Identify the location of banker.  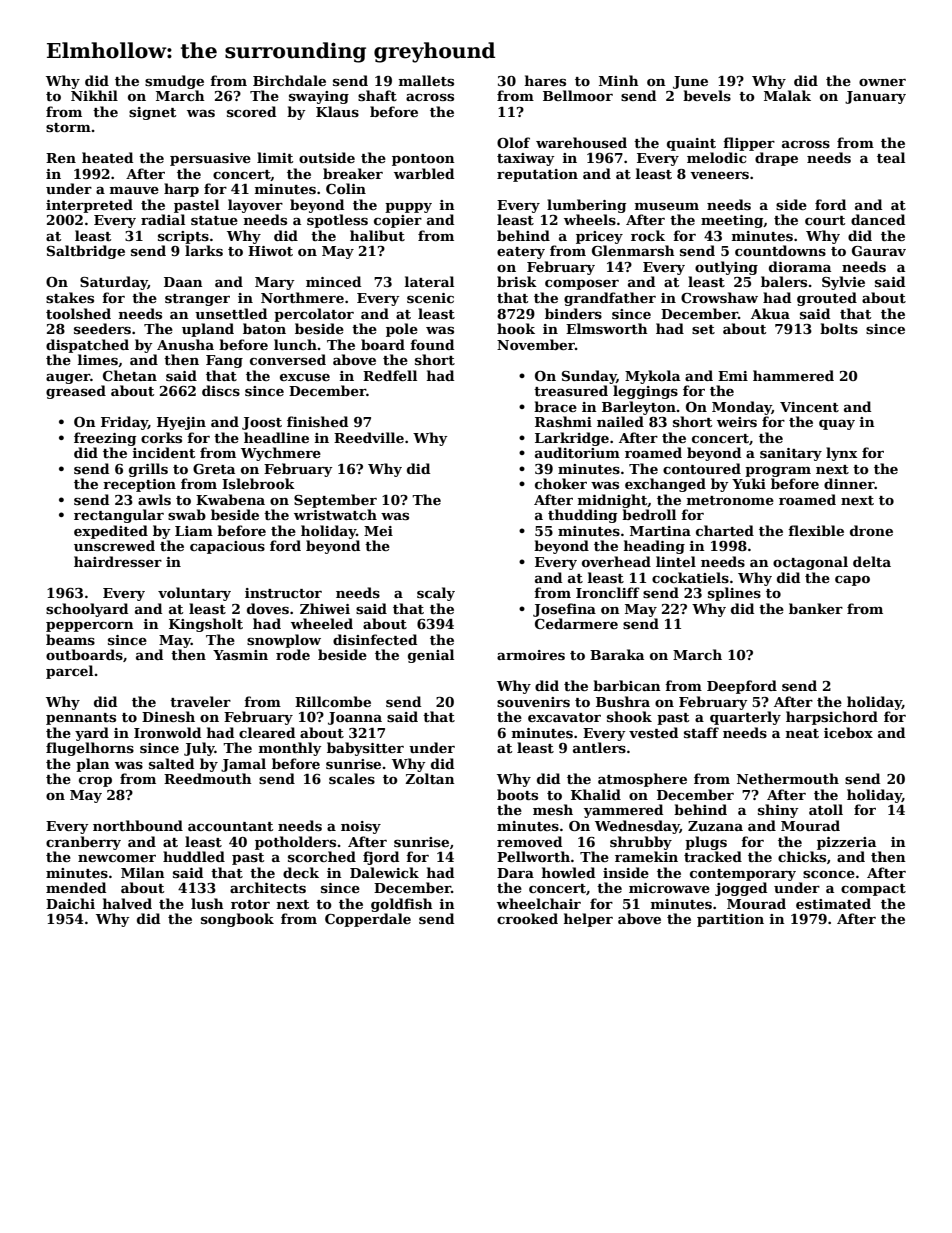
(816, 608).
